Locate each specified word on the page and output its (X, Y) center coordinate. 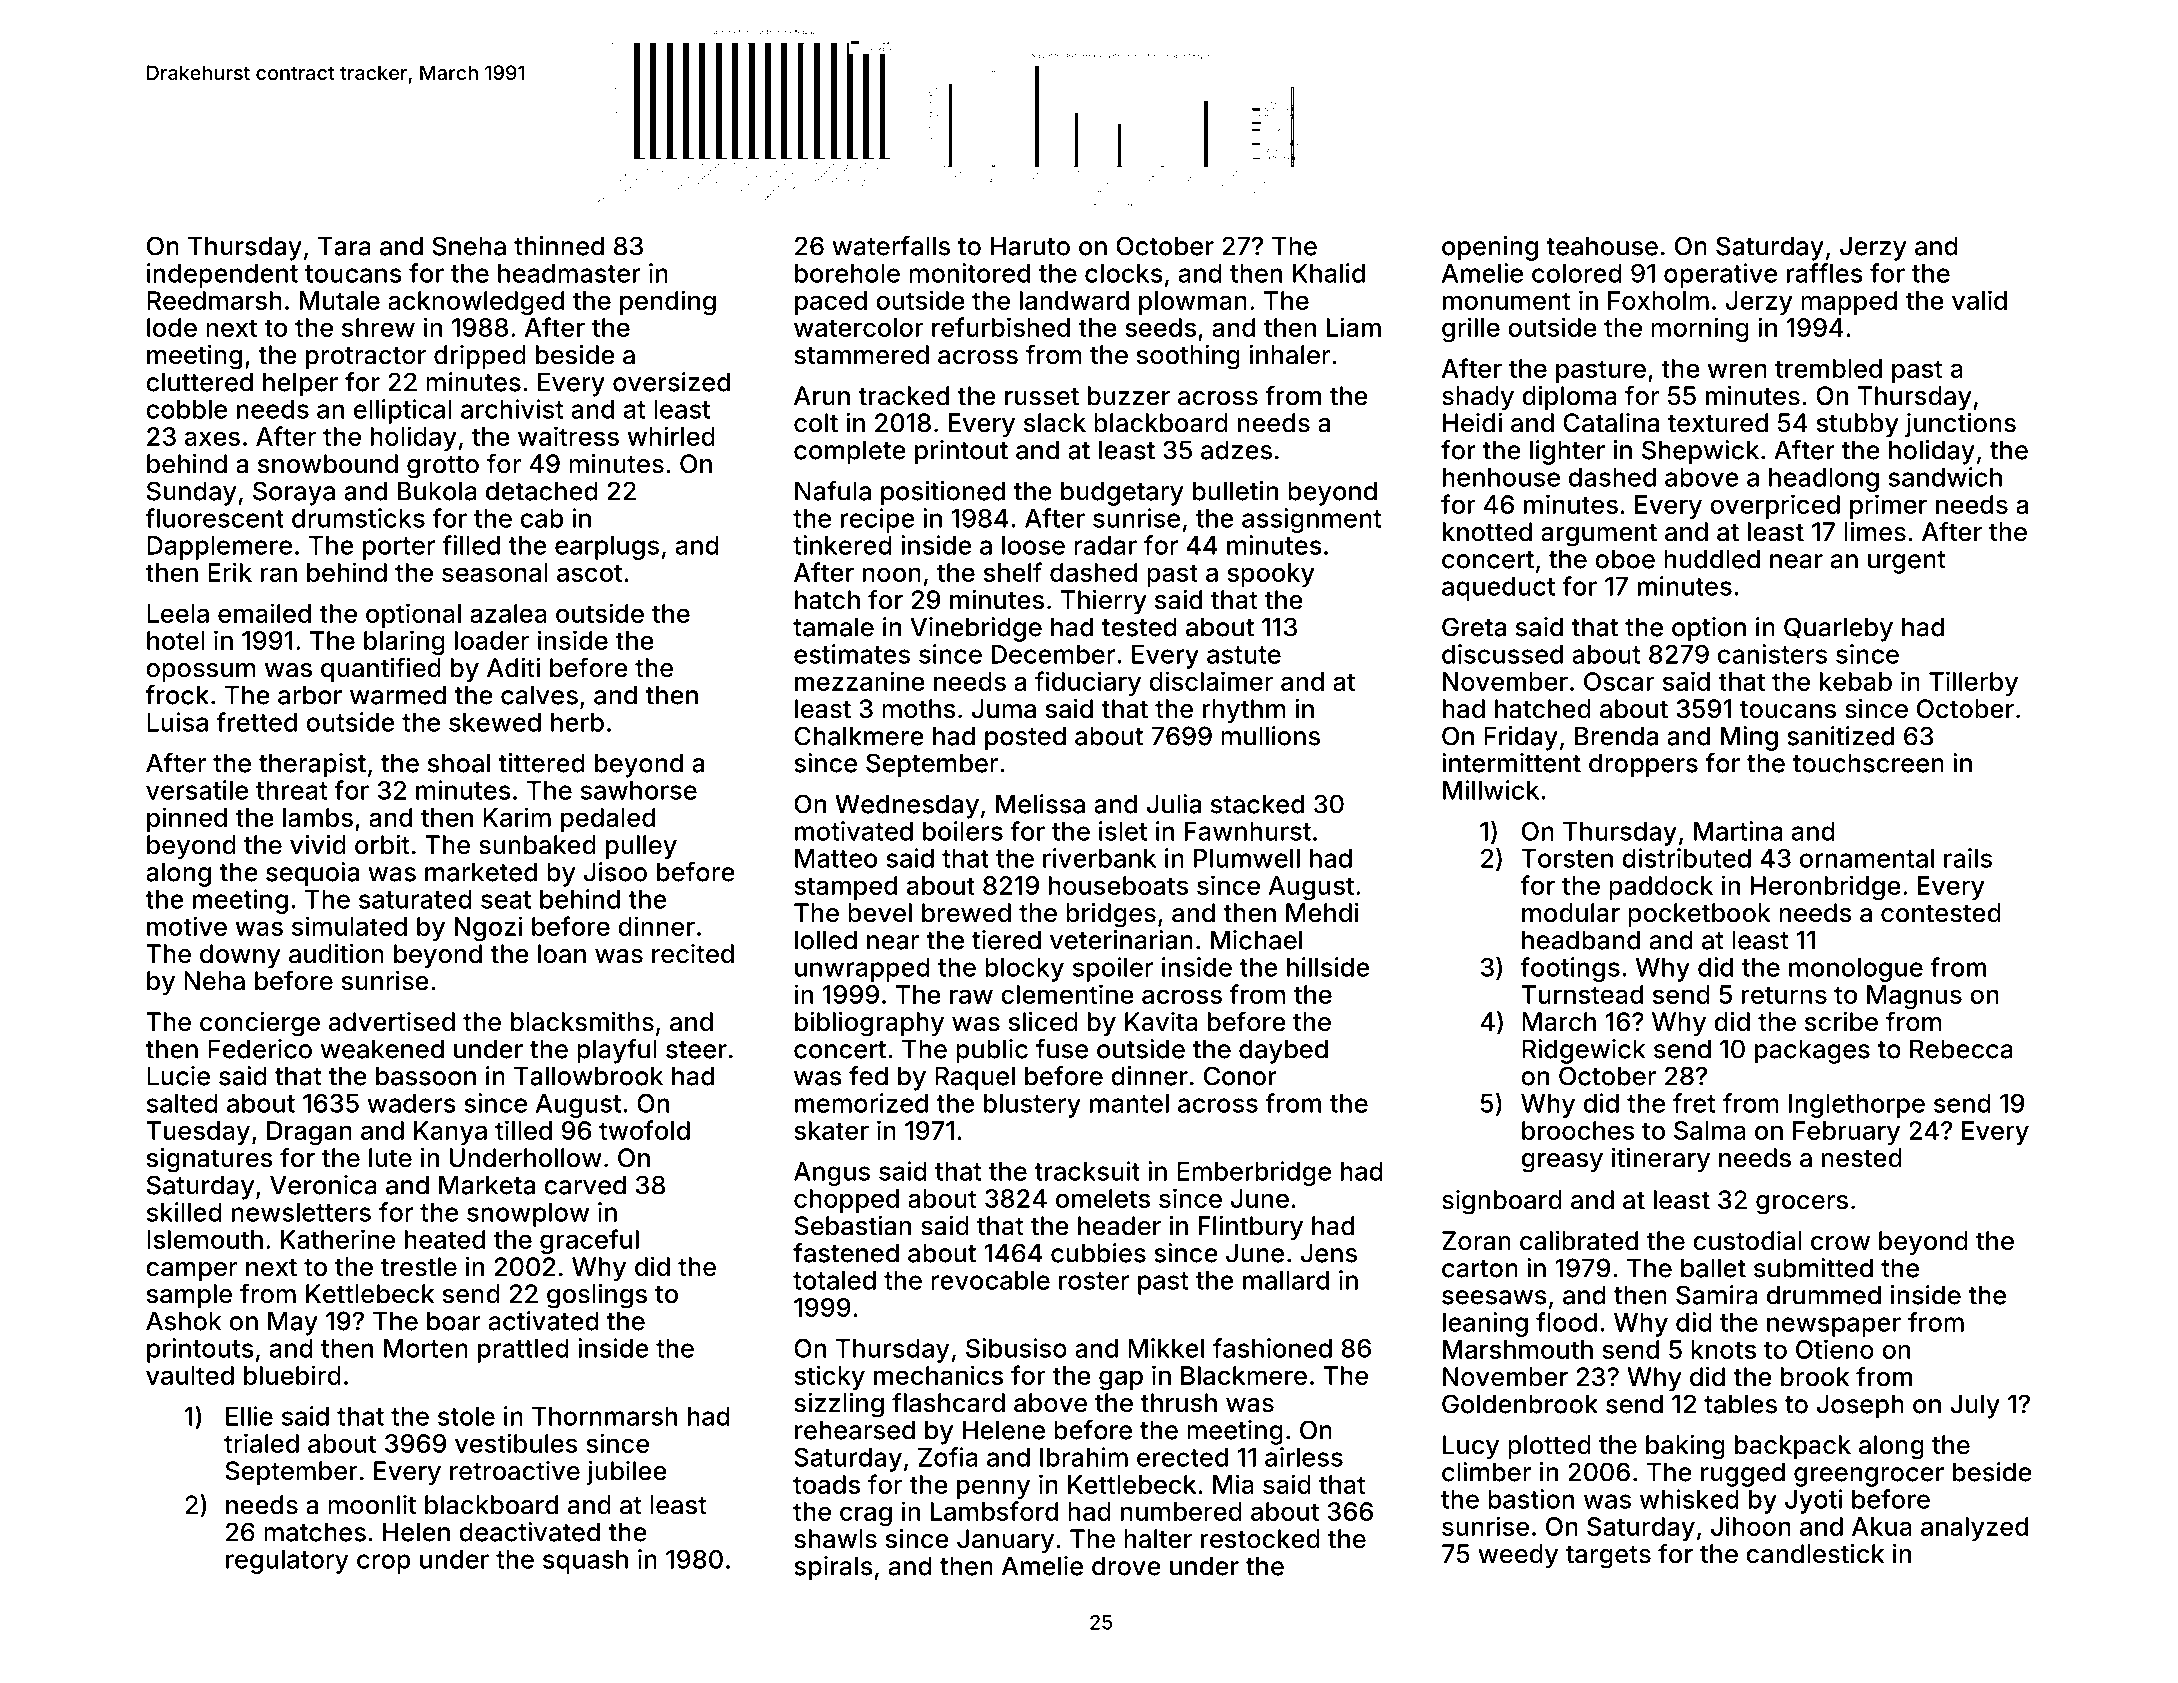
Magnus (1914, 997)
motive (187, 926)
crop (384, 1564)
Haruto (1030, 246)
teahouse (1602, 246)
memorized (861, 1103)
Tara (344, 246)
